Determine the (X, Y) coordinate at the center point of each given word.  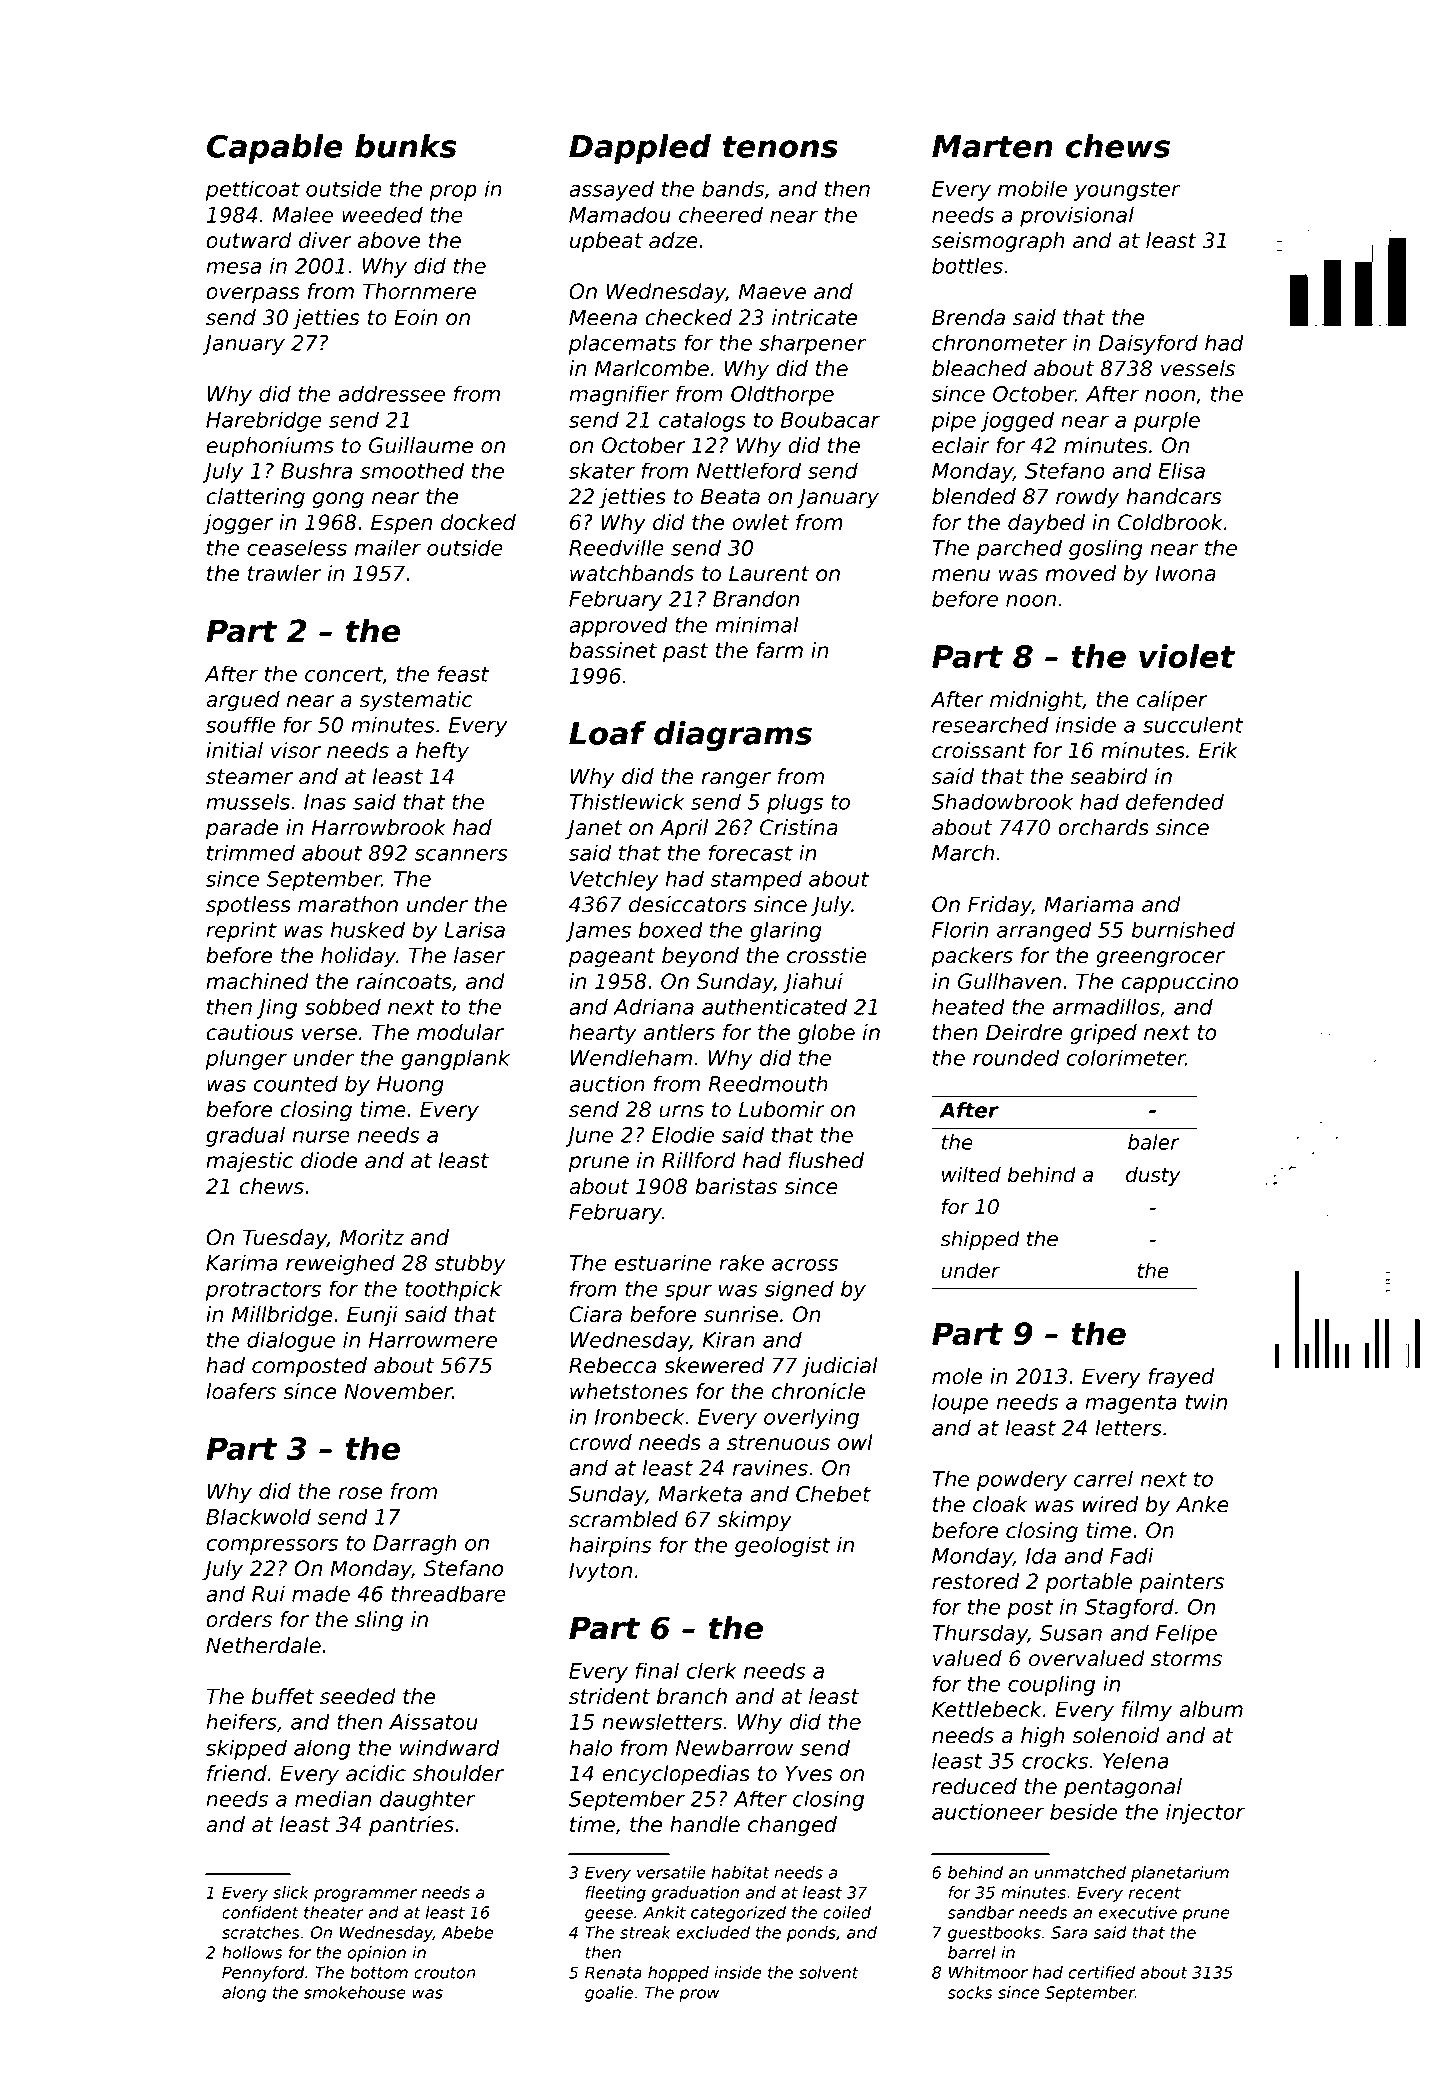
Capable (275, 149)
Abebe (468, 1932)
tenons (780, 147)
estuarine (663, 1262)
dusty (1153, 1176)
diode (329, 1160)
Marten (992, 146)
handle (705, 1824)
